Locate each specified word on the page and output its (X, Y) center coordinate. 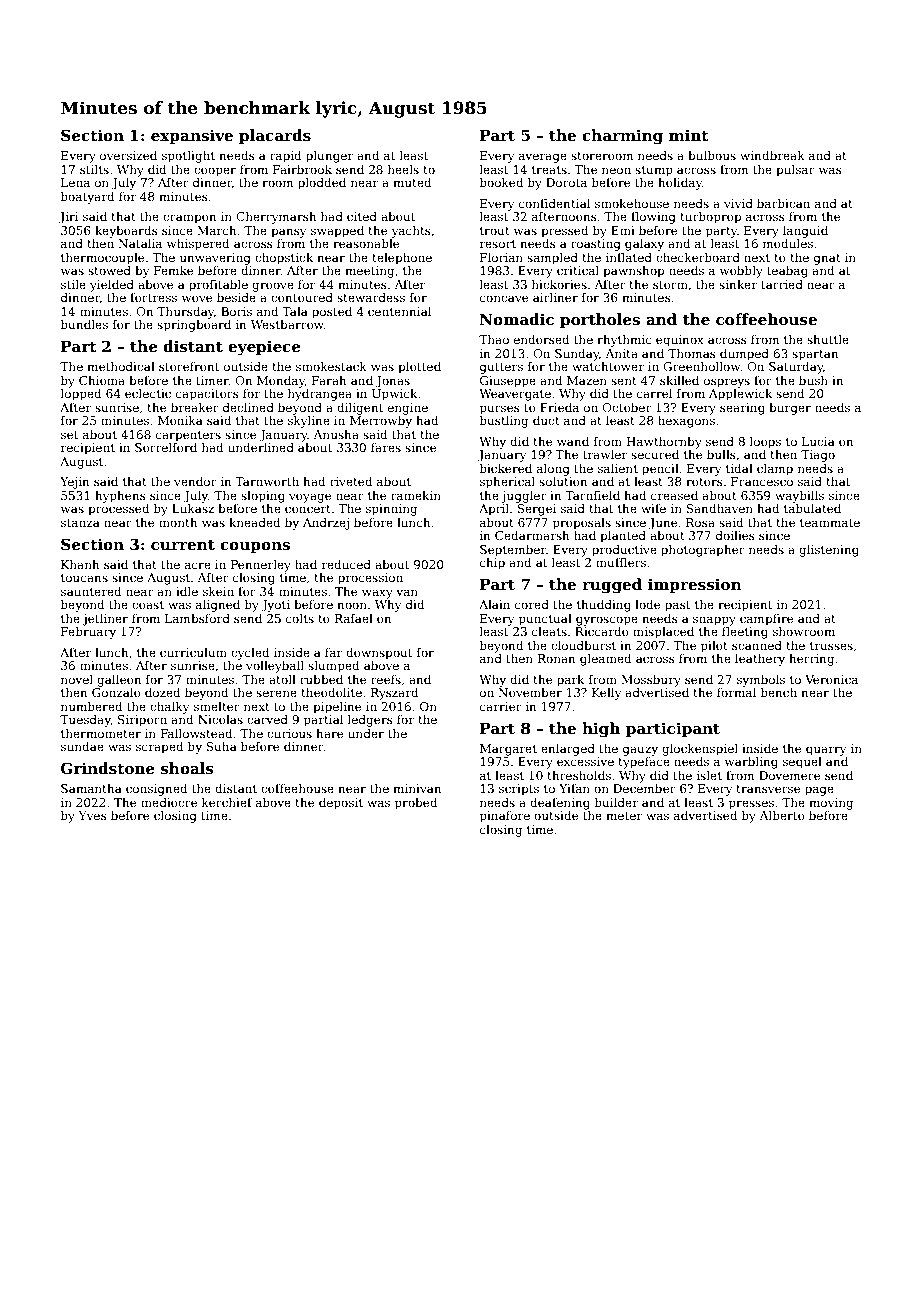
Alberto (782, 815)
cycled (250, 654)
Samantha (91, 788)
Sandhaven (719, 508)
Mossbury (651, 681)
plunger (329, 157)
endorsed (541, 339)
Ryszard (394, 694)
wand (573, 441)
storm (670, 285)
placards (275, 136)
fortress (153, 297)
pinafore (505, 817)
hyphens (120, 497)
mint (689, 135)
